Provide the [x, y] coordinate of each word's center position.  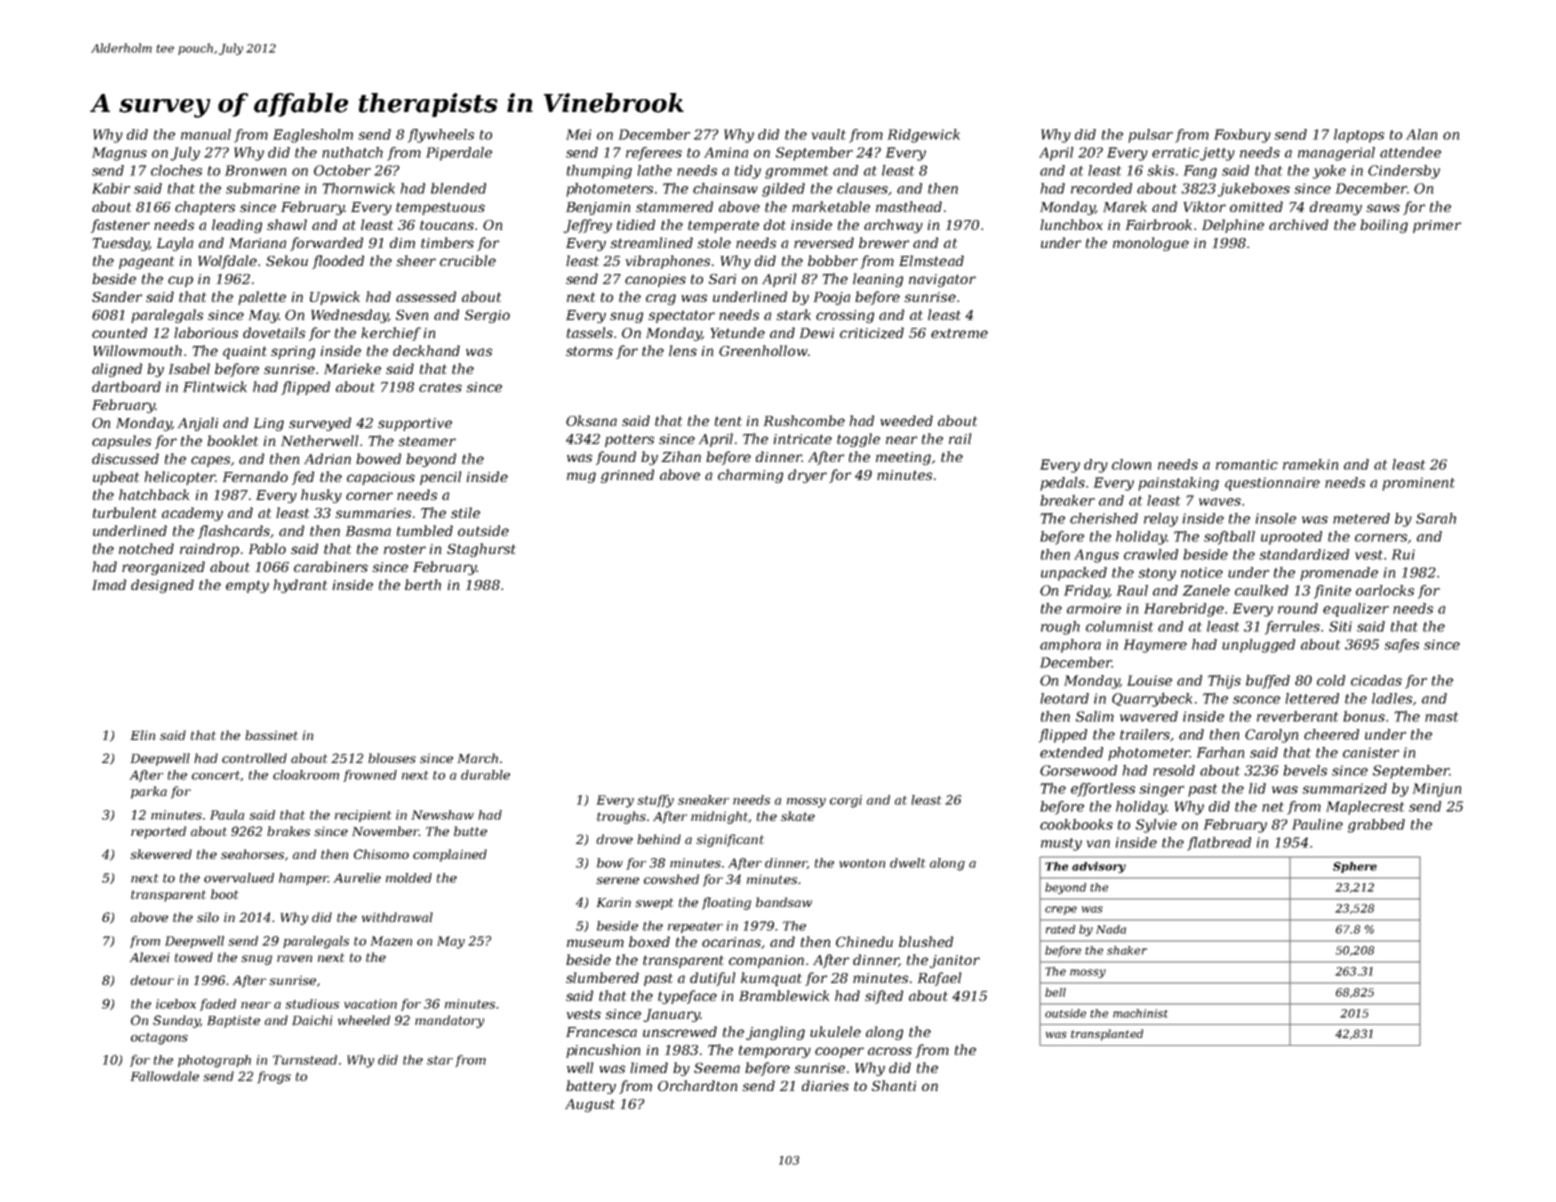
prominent [1418, 484]
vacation [370, 1004]
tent [728, 421]
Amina [726, 152]
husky [321, 496]
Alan [1421, 134]
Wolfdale [227, 262]
